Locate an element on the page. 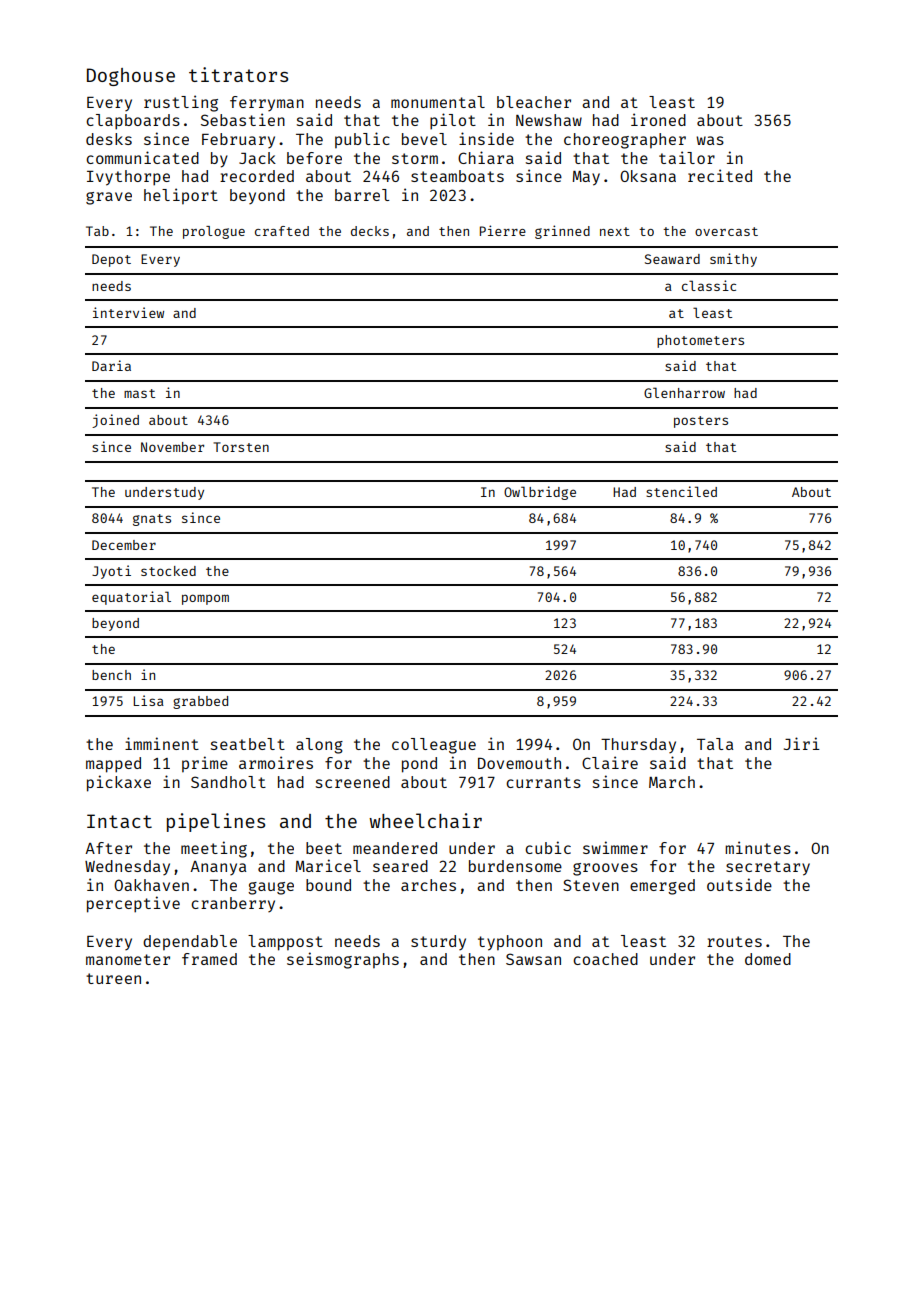 The image size is (924, 1308). Doghouse is located at coordinates (131, 77).
